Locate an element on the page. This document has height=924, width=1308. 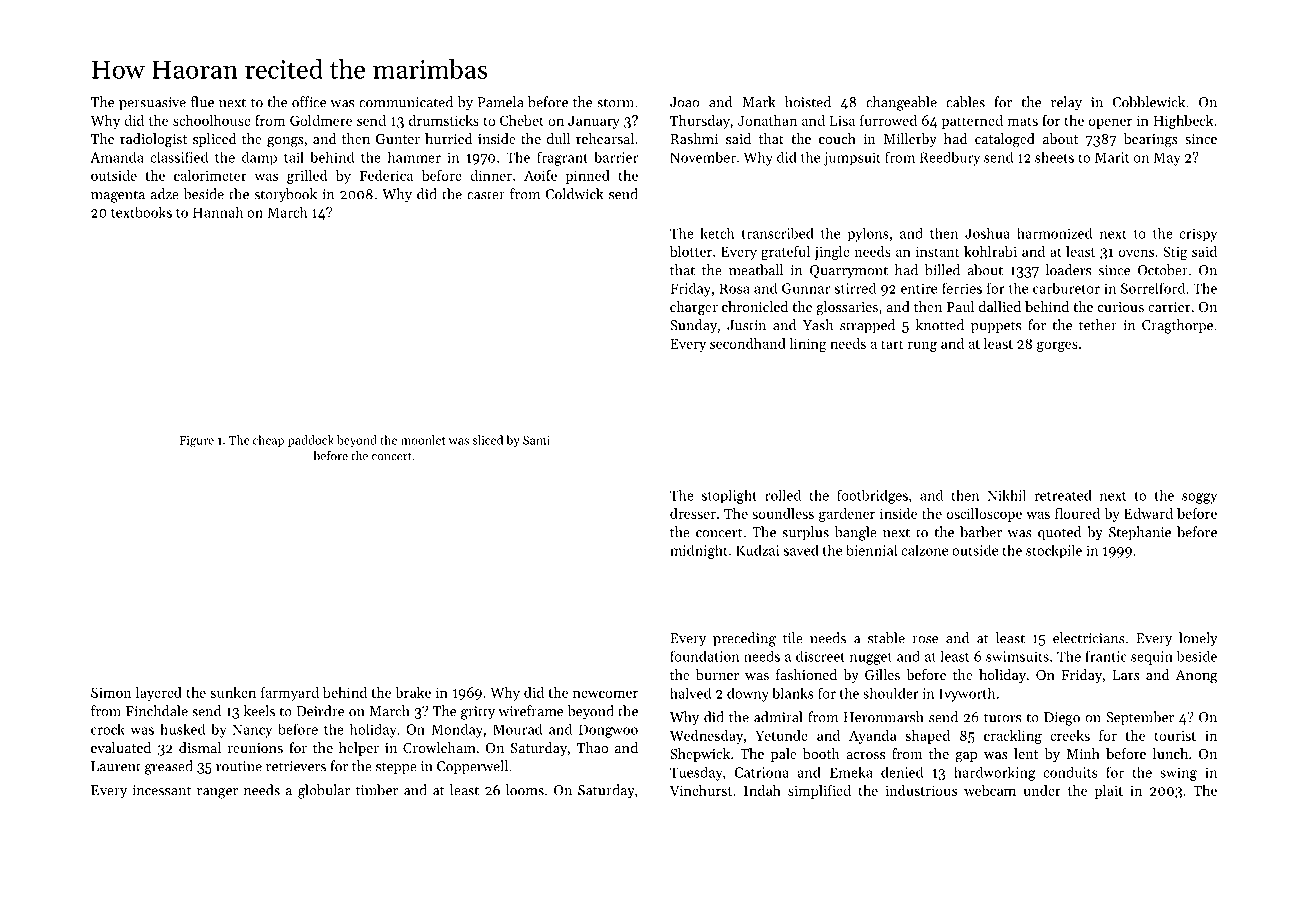
puppets is located at coordinates (996, 327).
